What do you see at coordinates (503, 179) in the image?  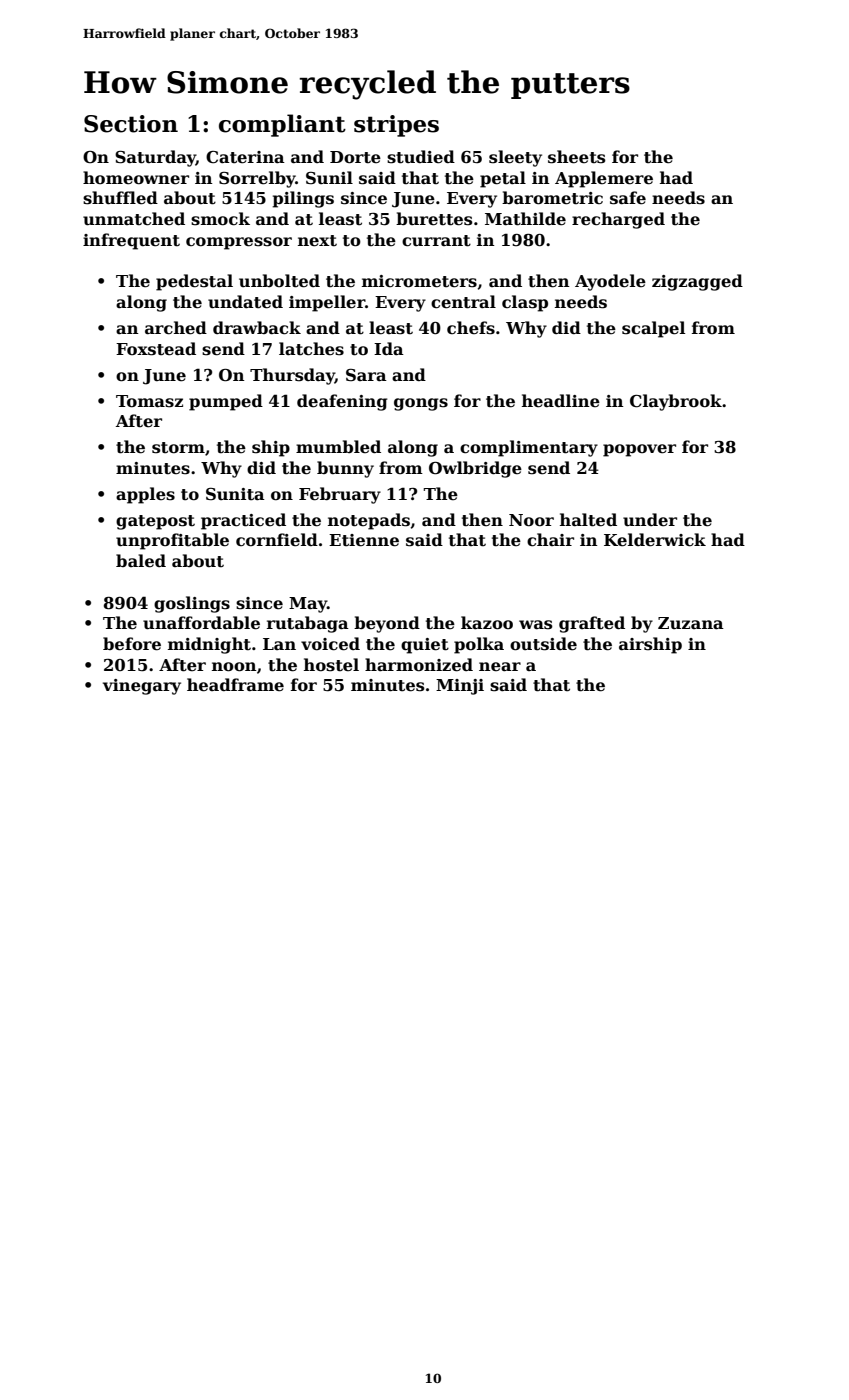 I see `petal` at bounding box center [503, 179].
